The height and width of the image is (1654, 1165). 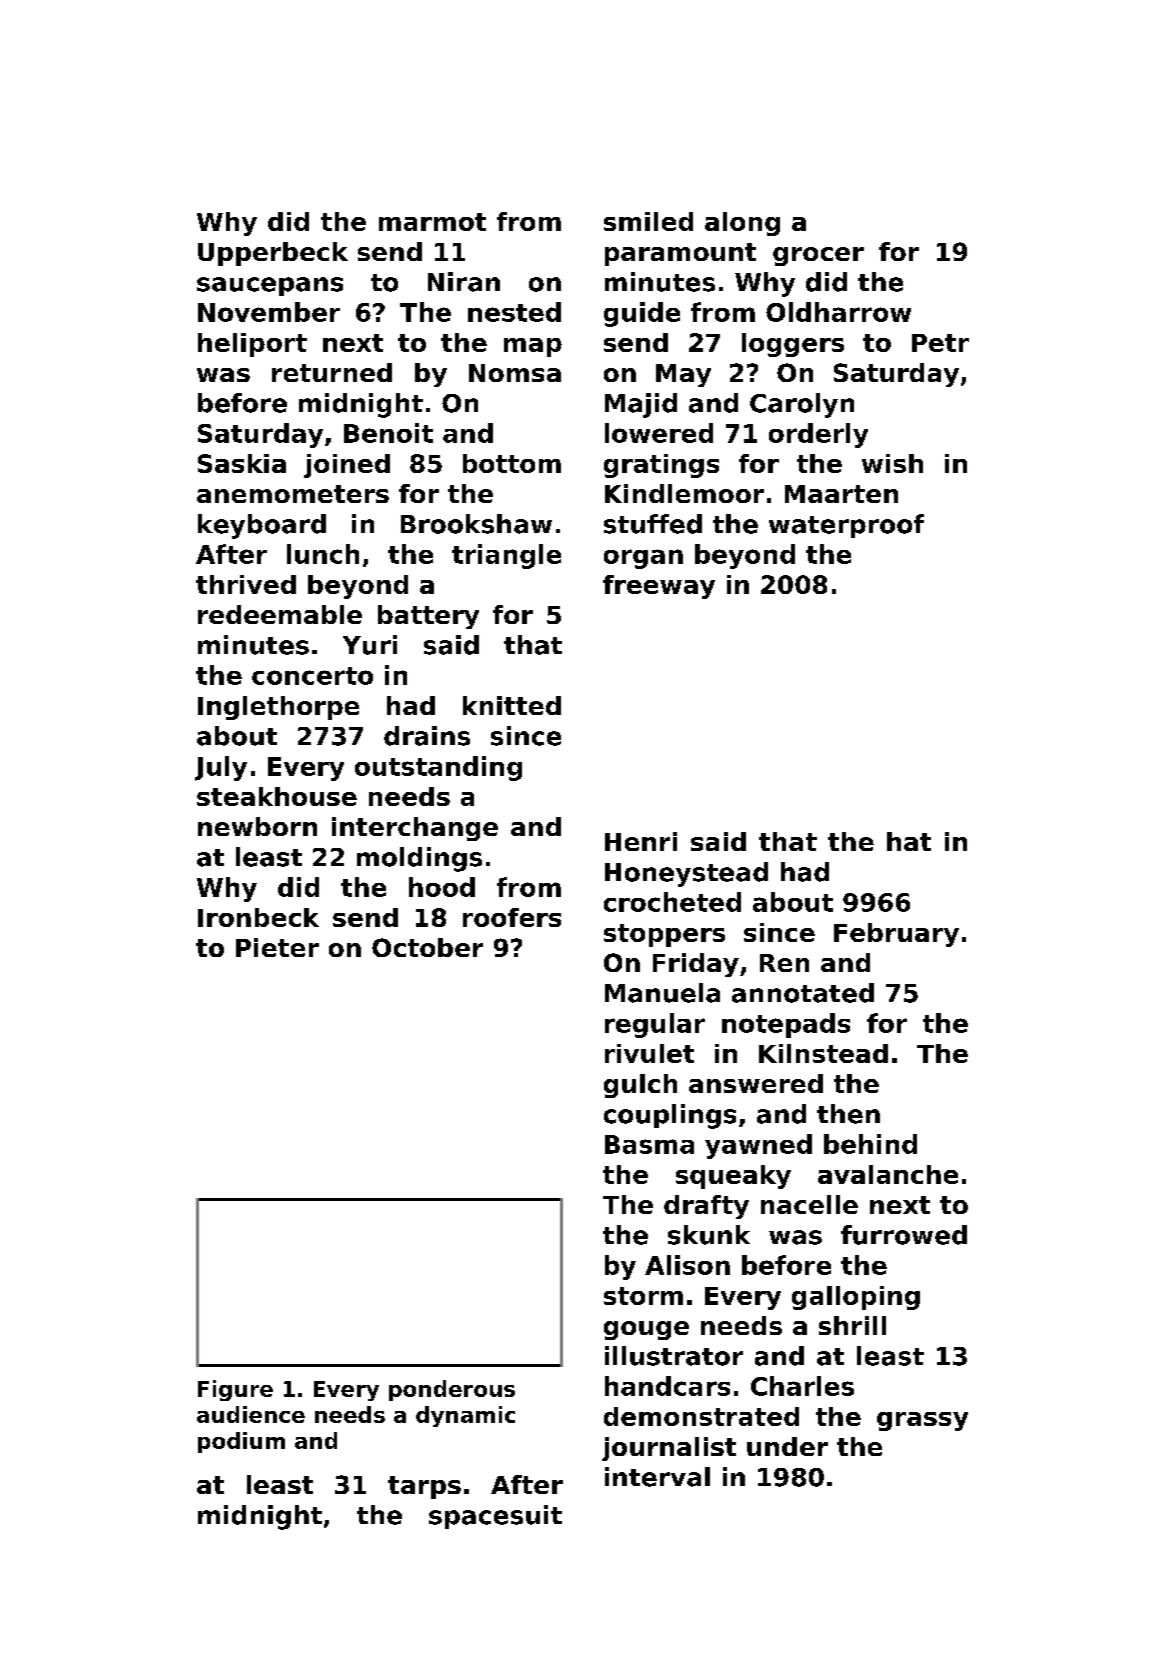 What do you see at coordinates (818, 256) in the image?
I see `grocer` at bounding box center [818, 256].
